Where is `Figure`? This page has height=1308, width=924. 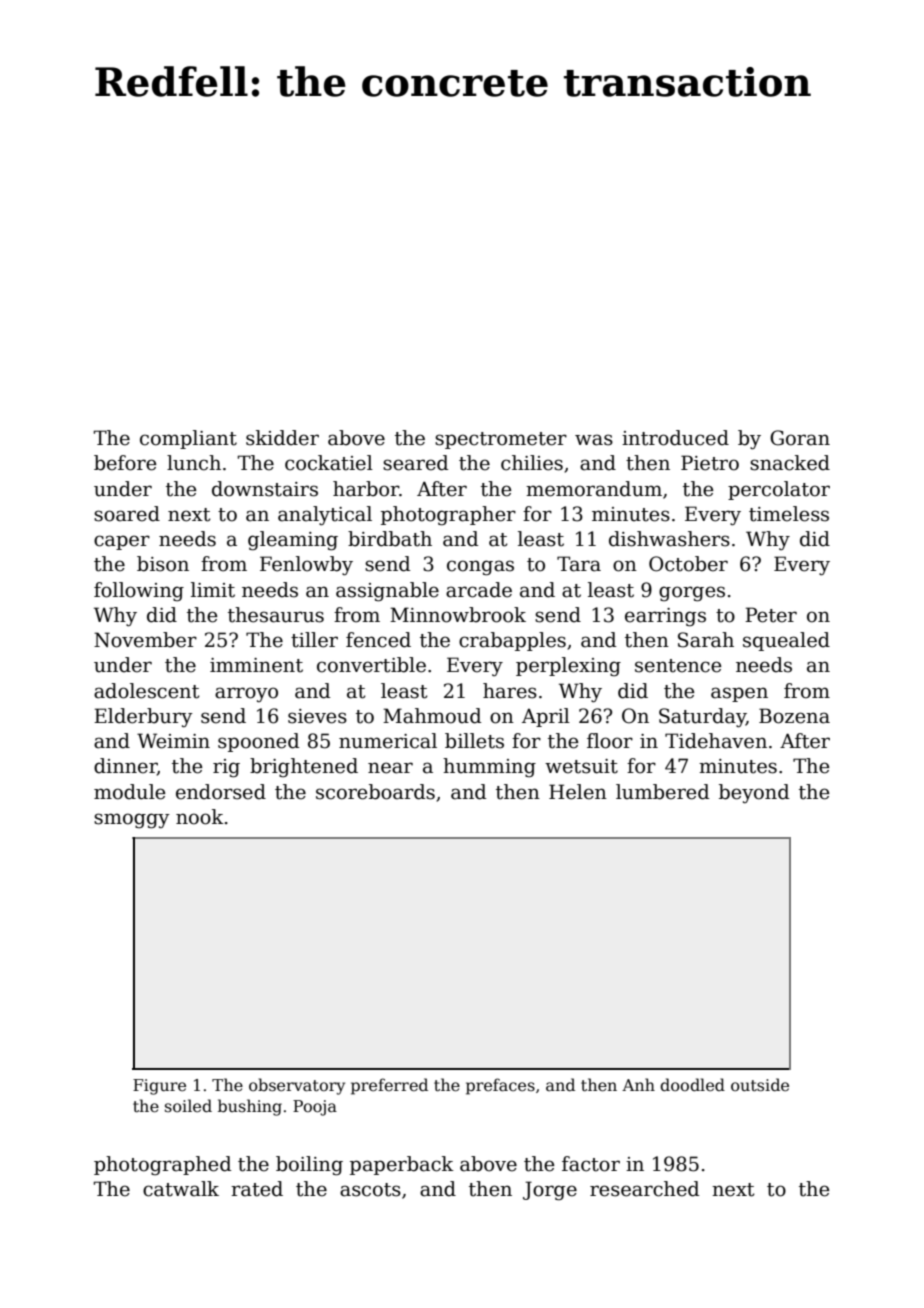
Figure is located at coordinates (159, 1087).
